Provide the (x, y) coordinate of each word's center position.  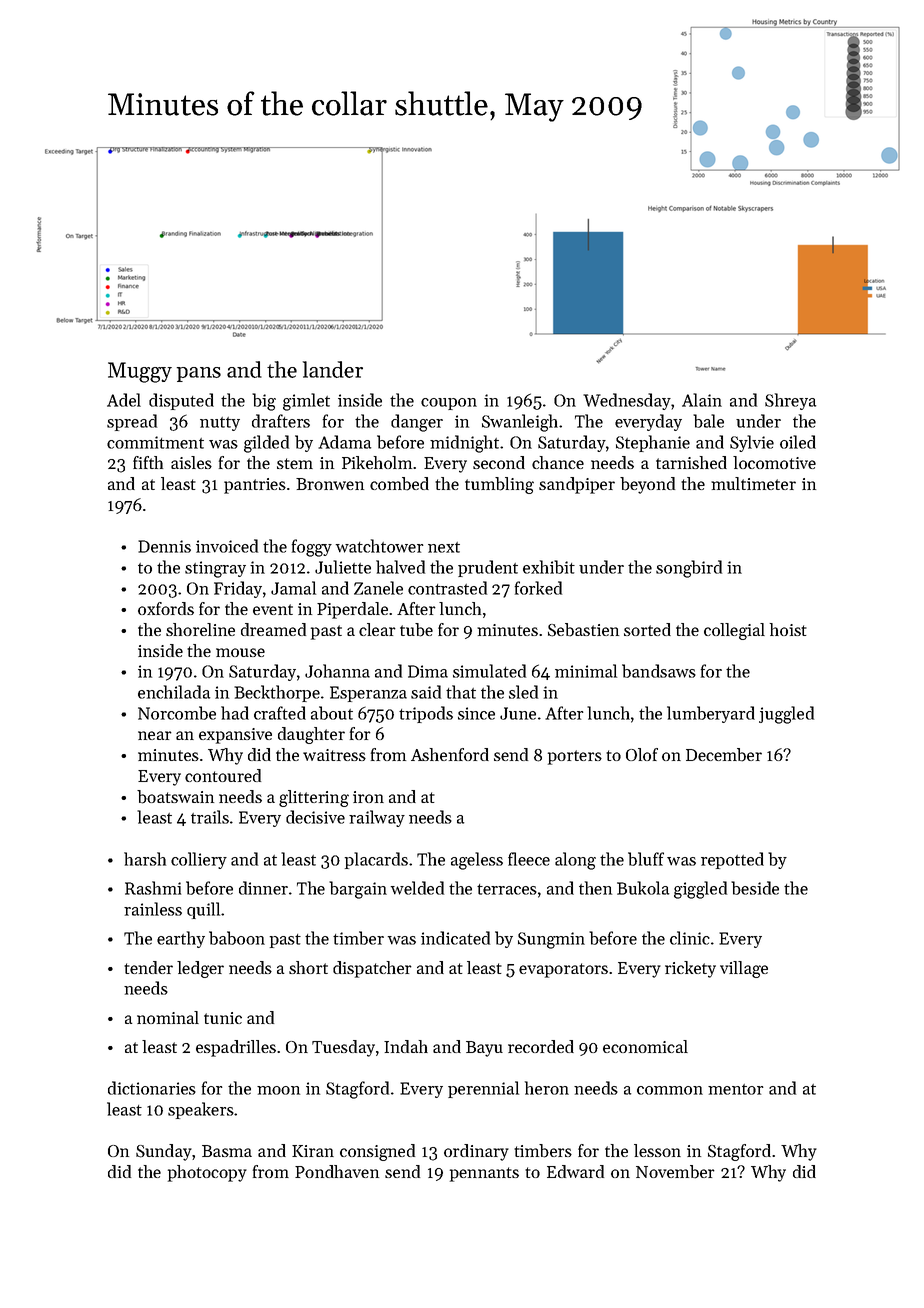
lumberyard (711, 714)
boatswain (175, 797)
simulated (489, 671)
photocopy (207, 1173)
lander (333, 369)
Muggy (140, 372)
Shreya (790, 401)
